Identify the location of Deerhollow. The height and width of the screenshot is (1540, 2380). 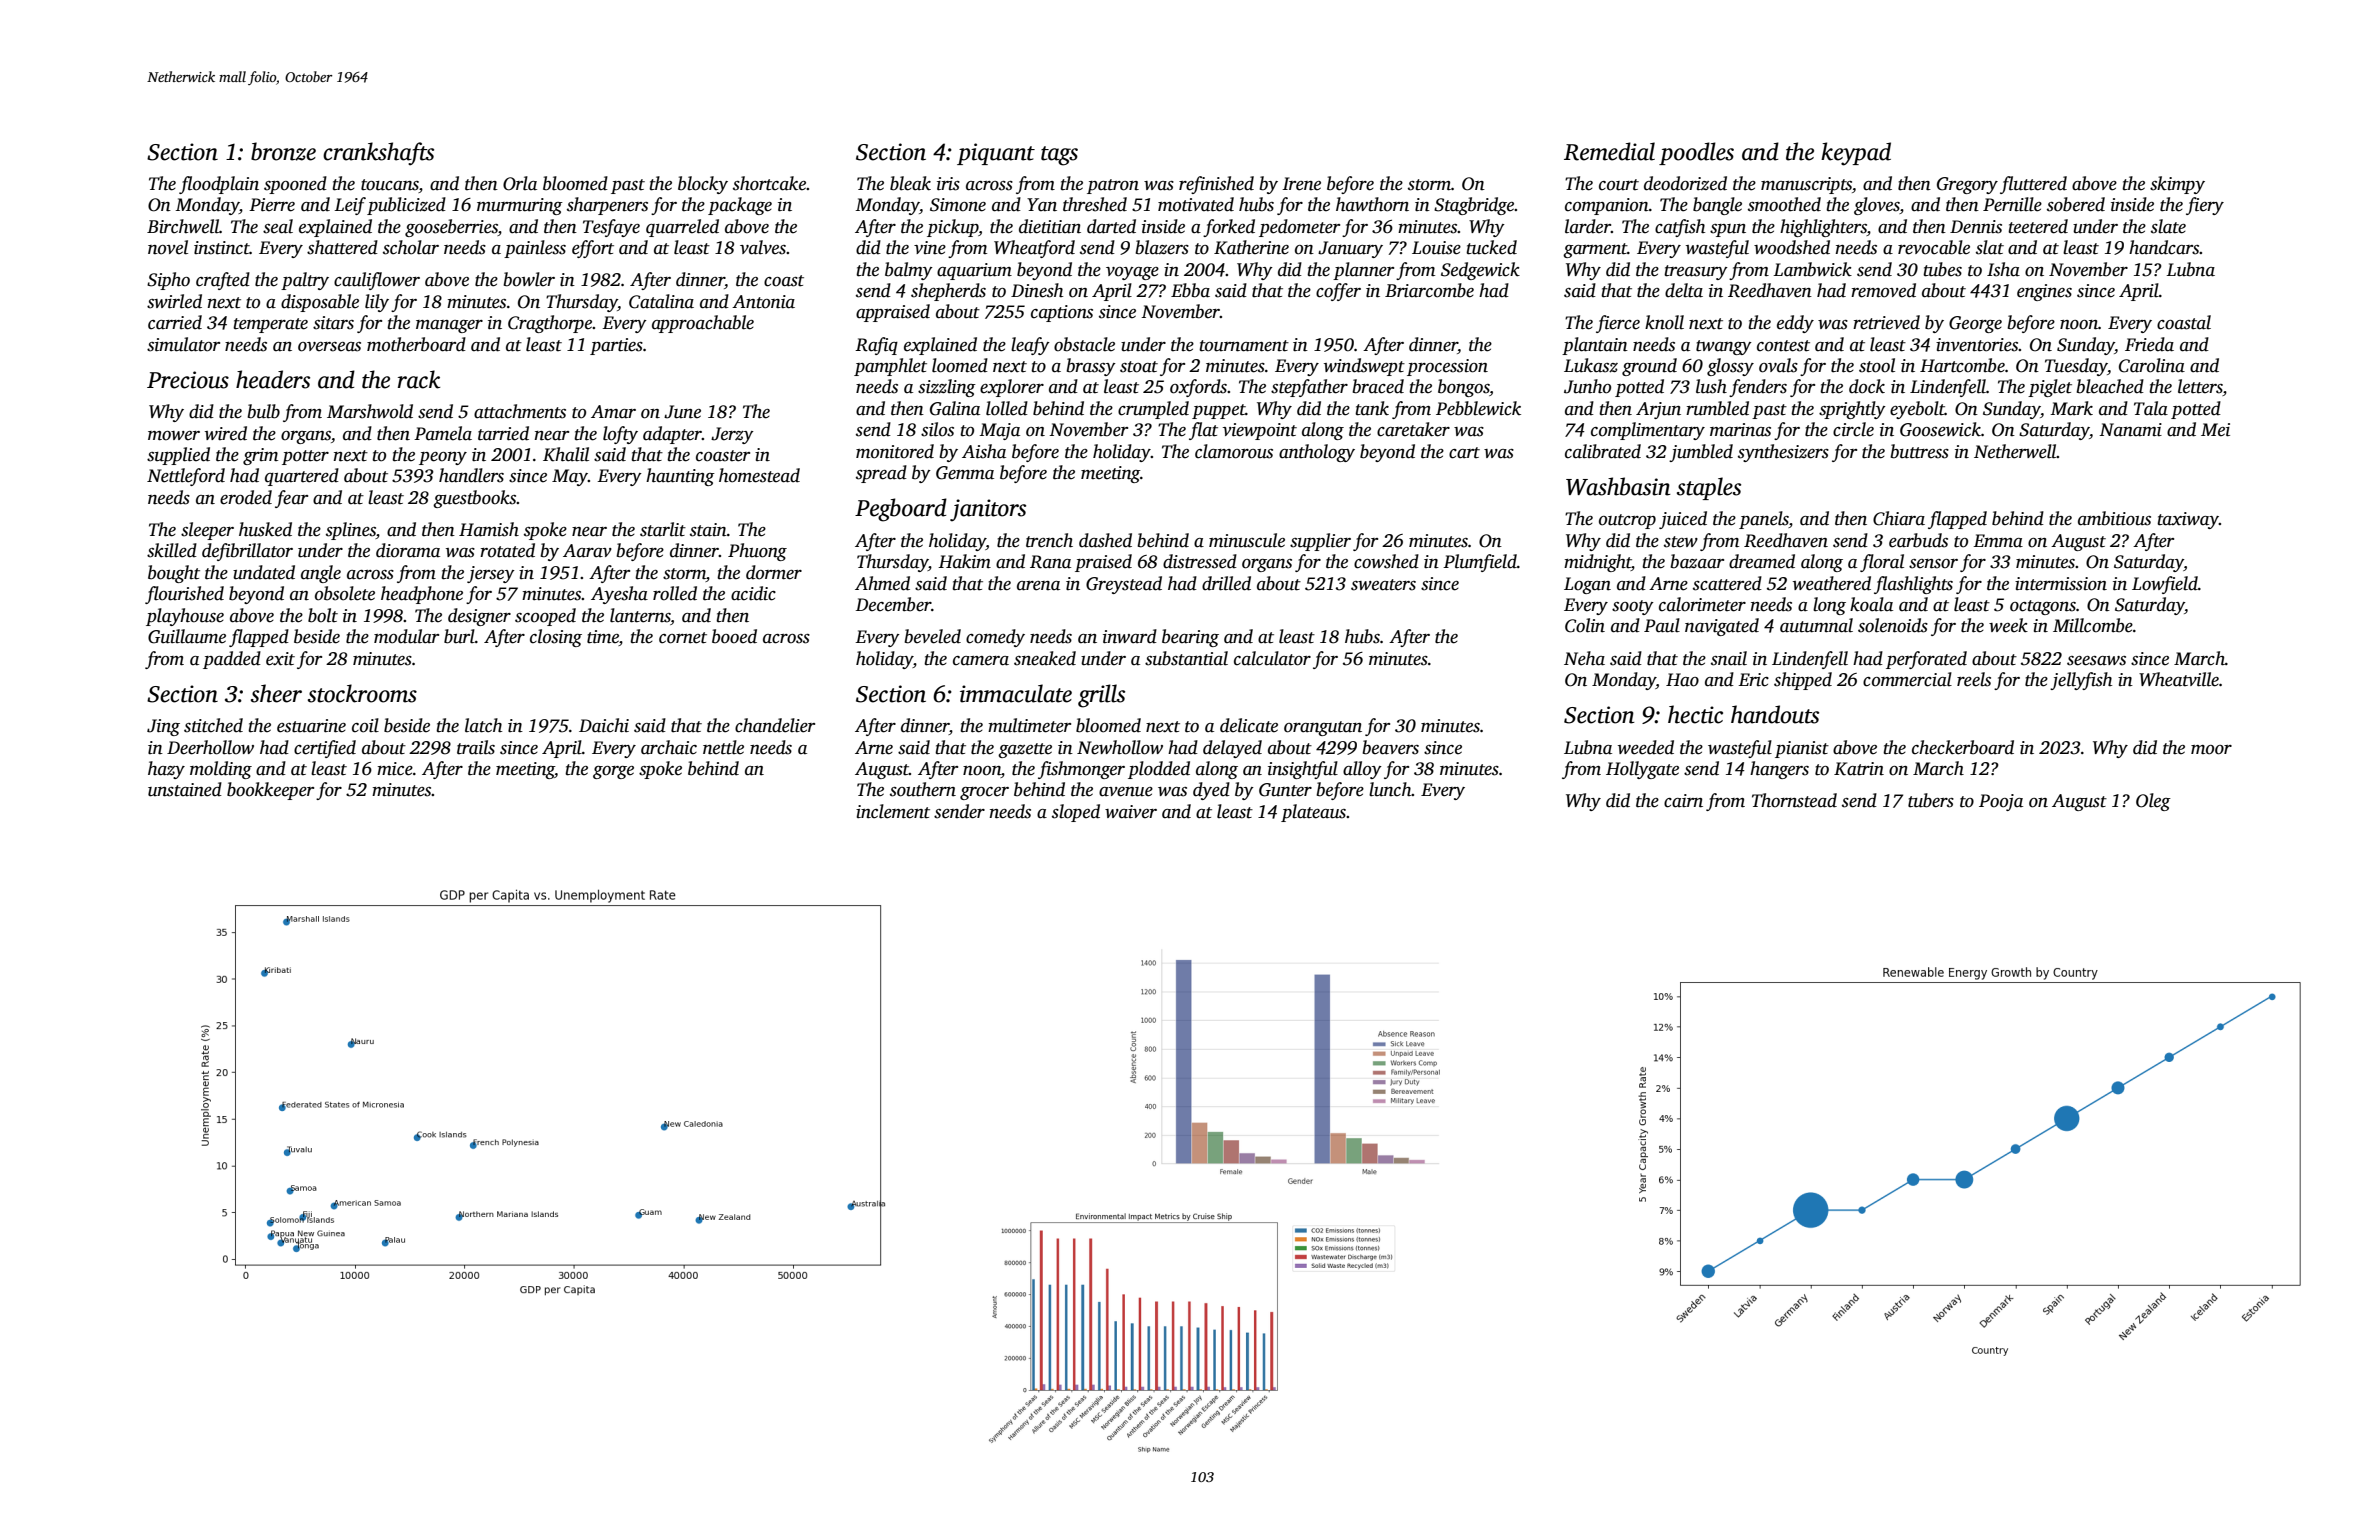
(210, 747).
